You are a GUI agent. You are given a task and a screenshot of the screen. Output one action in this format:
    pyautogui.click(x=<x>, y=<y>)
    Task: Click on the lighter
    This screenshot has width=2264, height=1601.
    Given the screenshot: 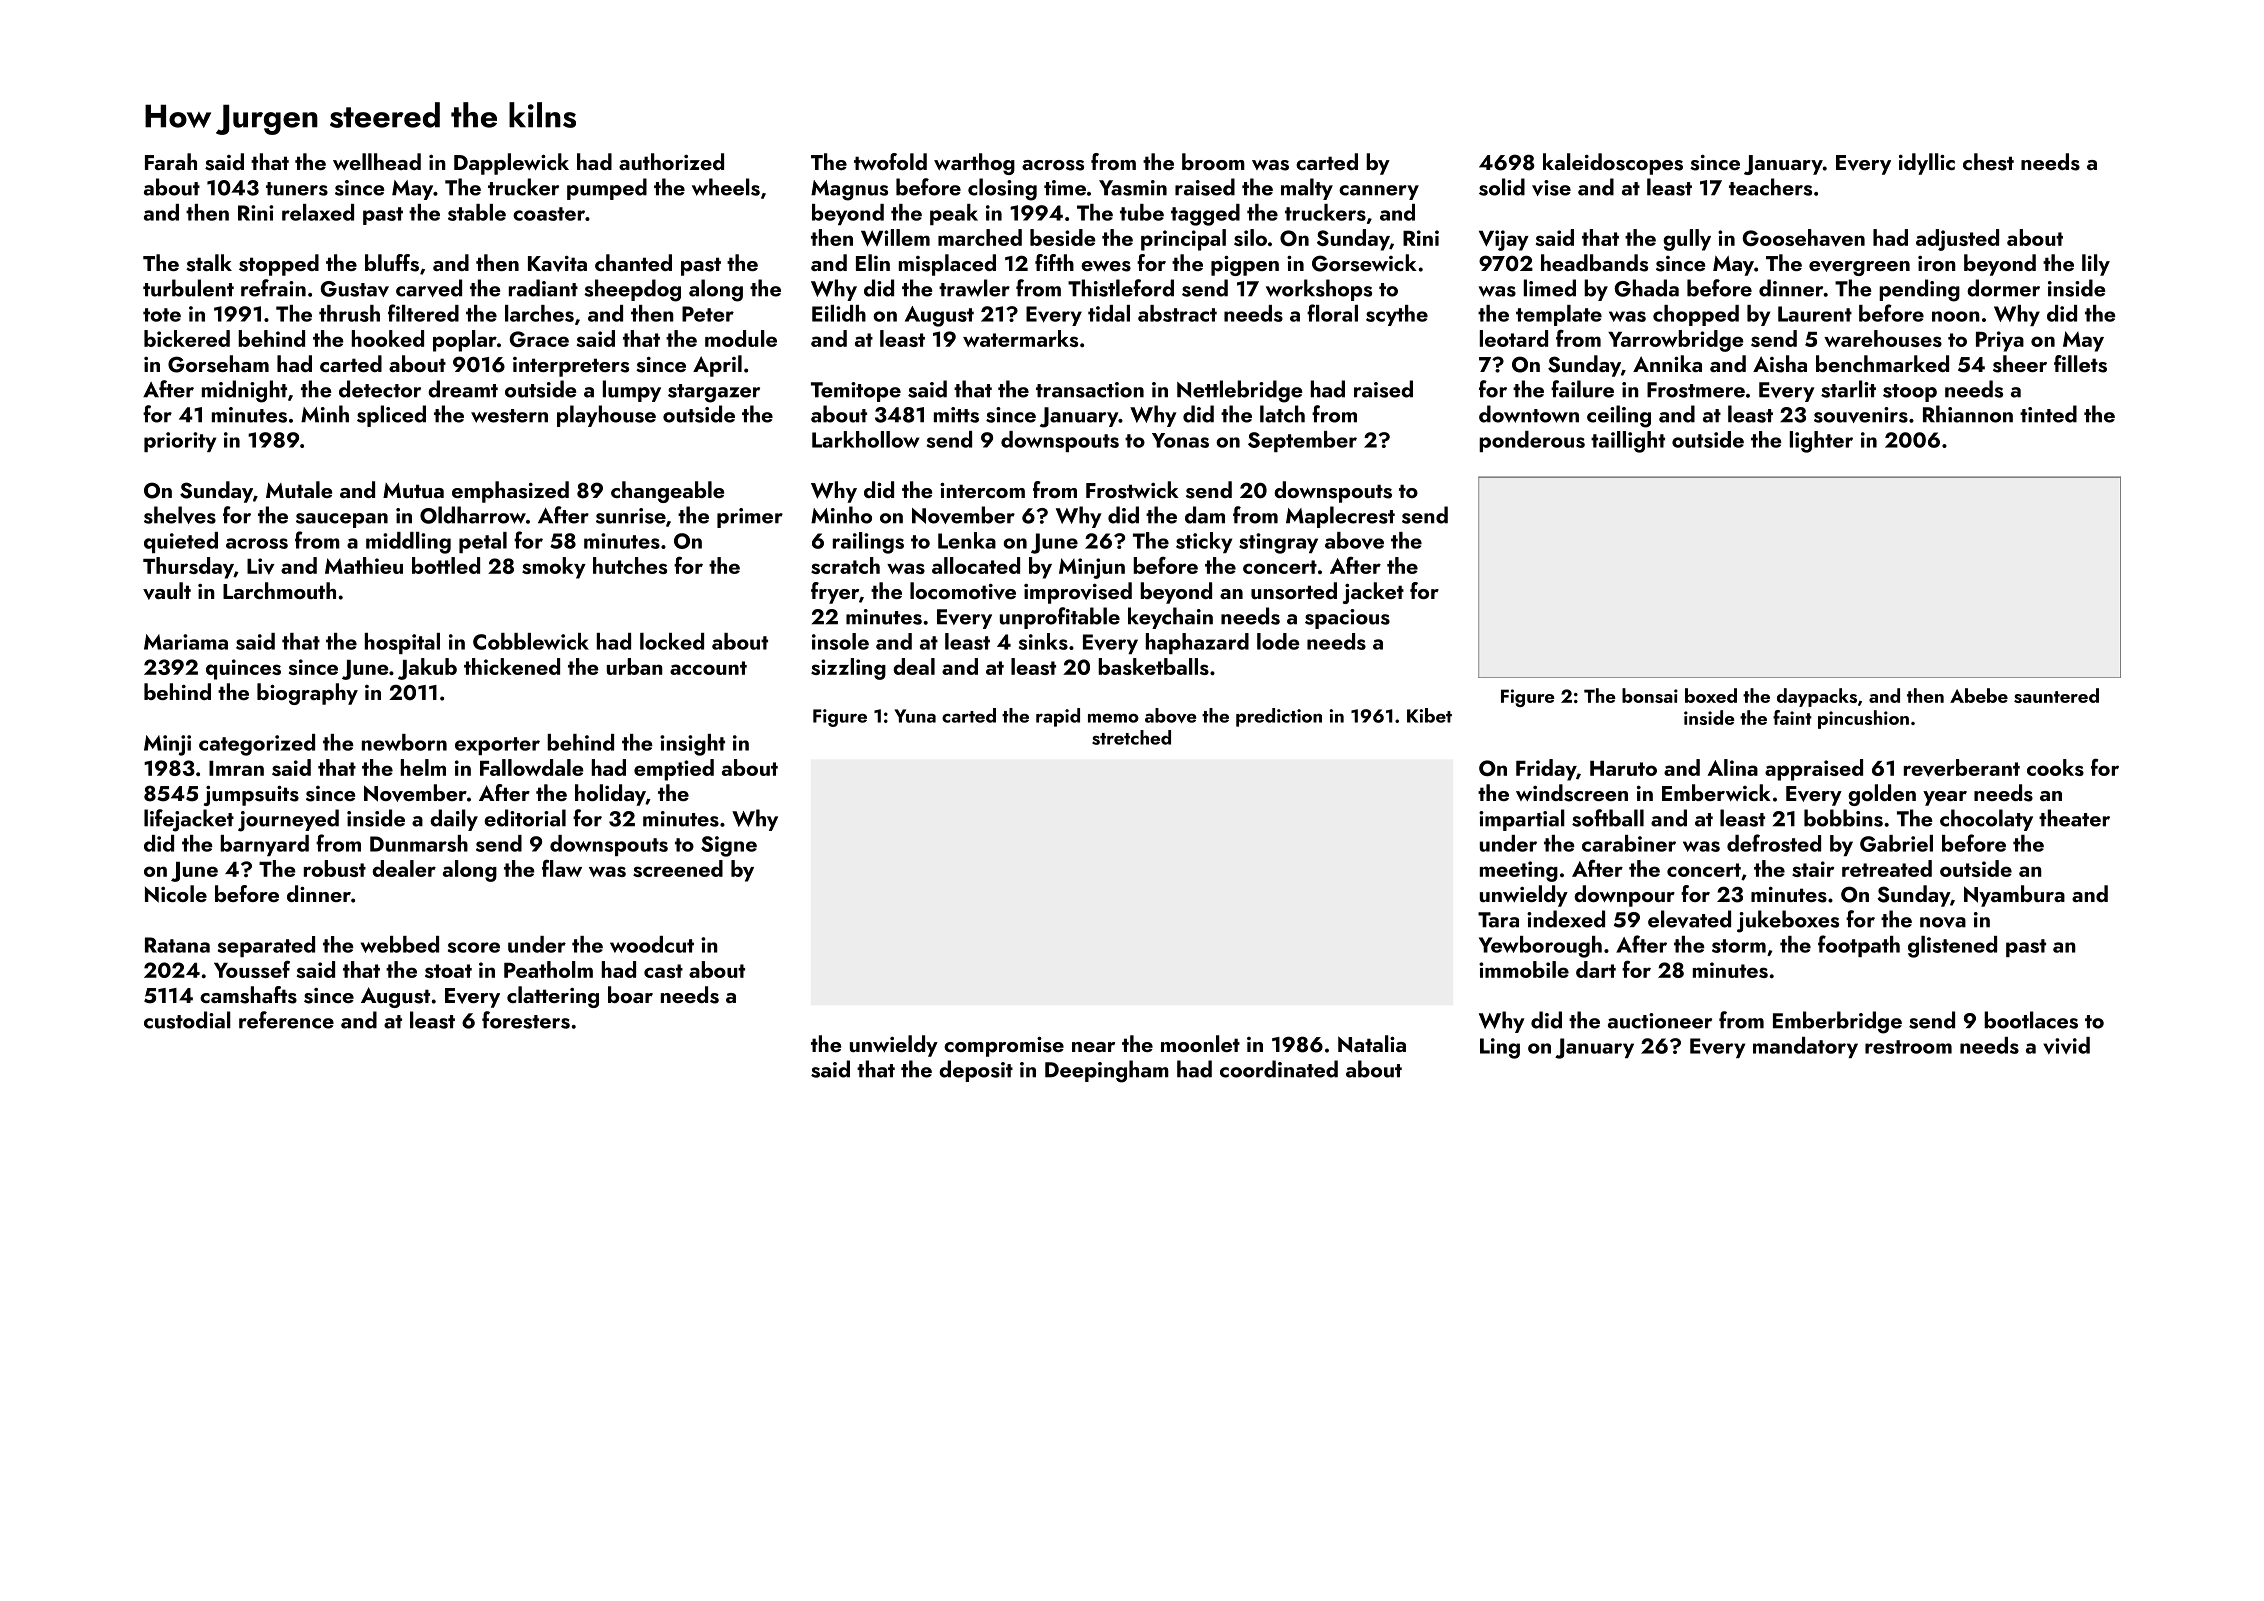 What is the action you would take?
    pyautogui.click(x=1821, y=442)
